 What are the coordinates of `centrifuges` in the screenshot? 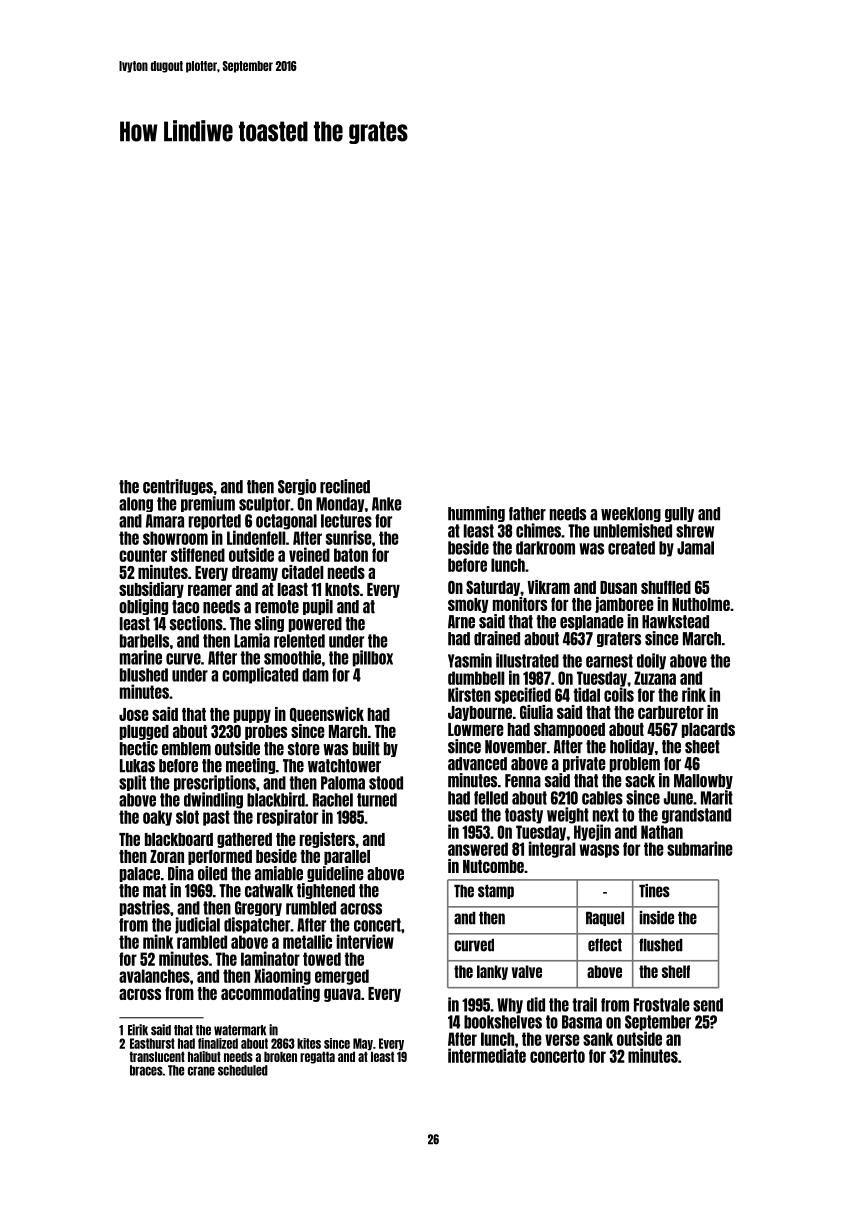 It's located at (178, 487).
